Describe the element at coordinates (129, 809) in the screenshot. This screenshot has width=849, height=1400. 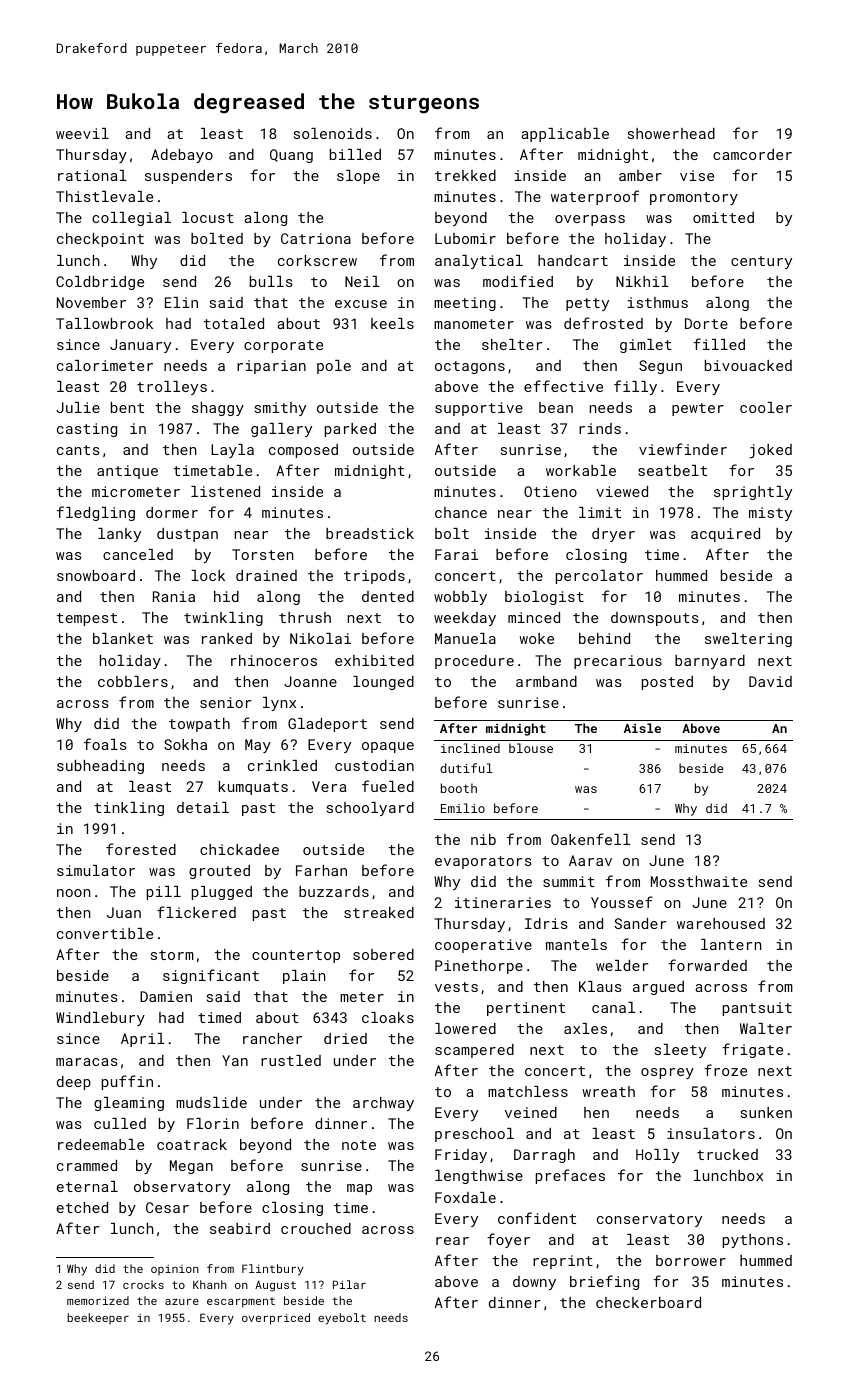
I see `tinkling` at that location.
